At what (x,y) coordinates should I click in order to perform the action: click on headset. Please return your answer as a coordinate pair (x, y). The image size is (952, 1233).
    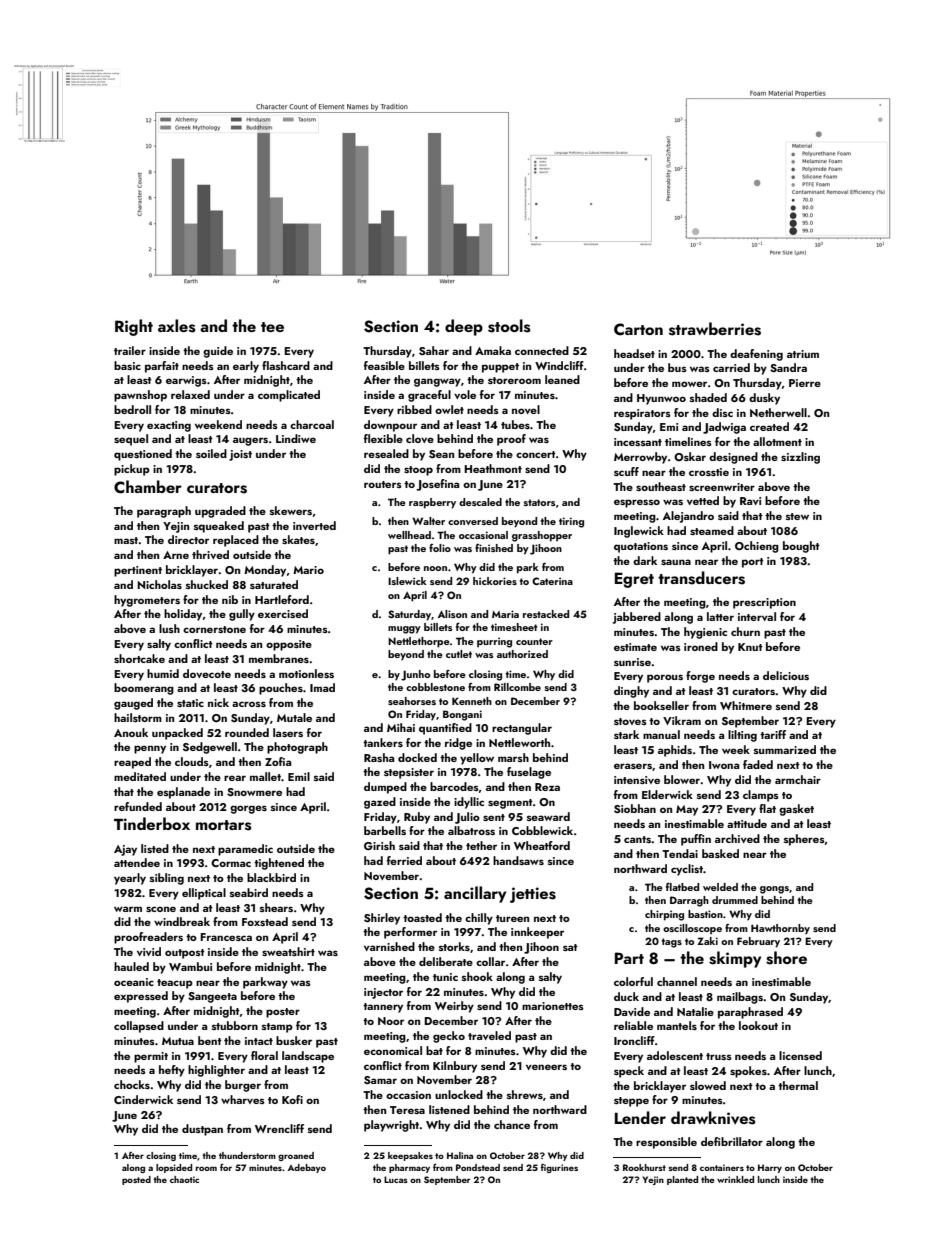
    Looking at the image, I should click on (634, 353).
